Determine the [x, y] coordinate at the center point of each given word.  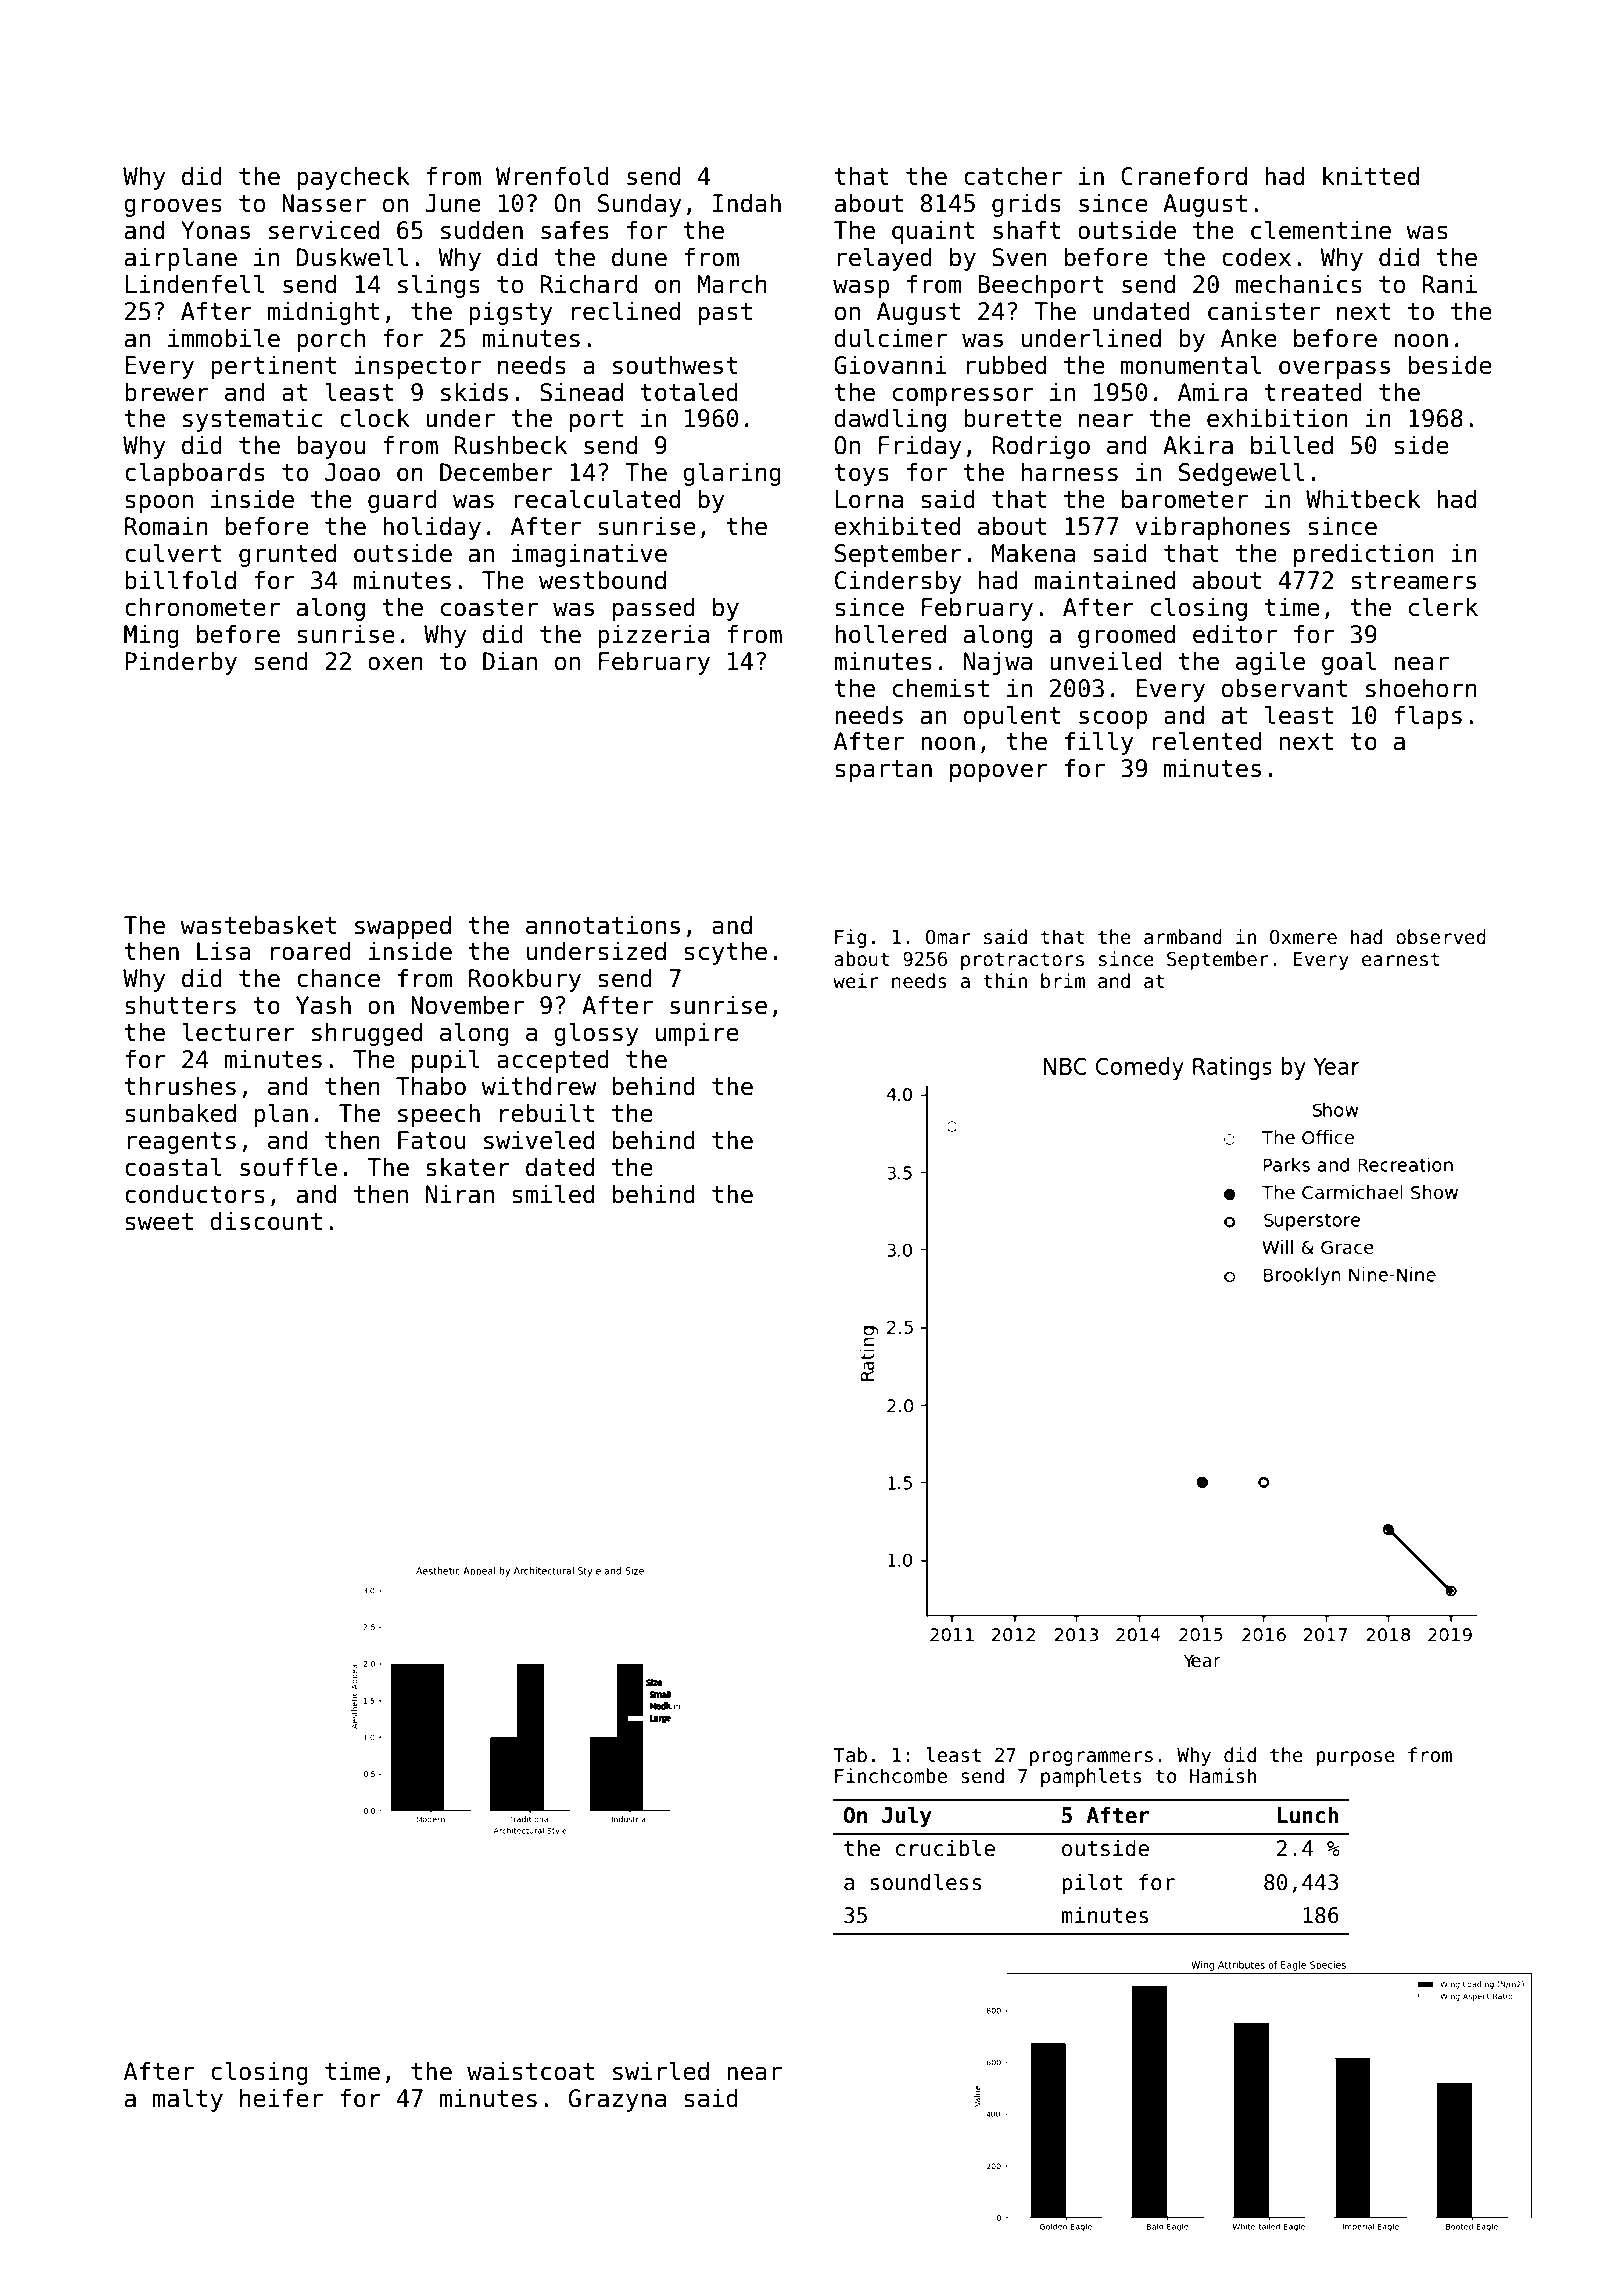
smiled [553, 1194]
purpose [1355, 1758]
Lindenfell [195, 284]
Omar [948, 937]
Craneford [1184, 176]
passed [654, 609]
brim [1063, 981]
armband [1183, 937]
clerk [1443, 607]
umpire [697, 1034]
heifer [281, 2098]
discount [266, 1221]
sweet [159, 1222]
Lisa [224, 951]
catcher [1013, 176]
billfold [180, 580]
